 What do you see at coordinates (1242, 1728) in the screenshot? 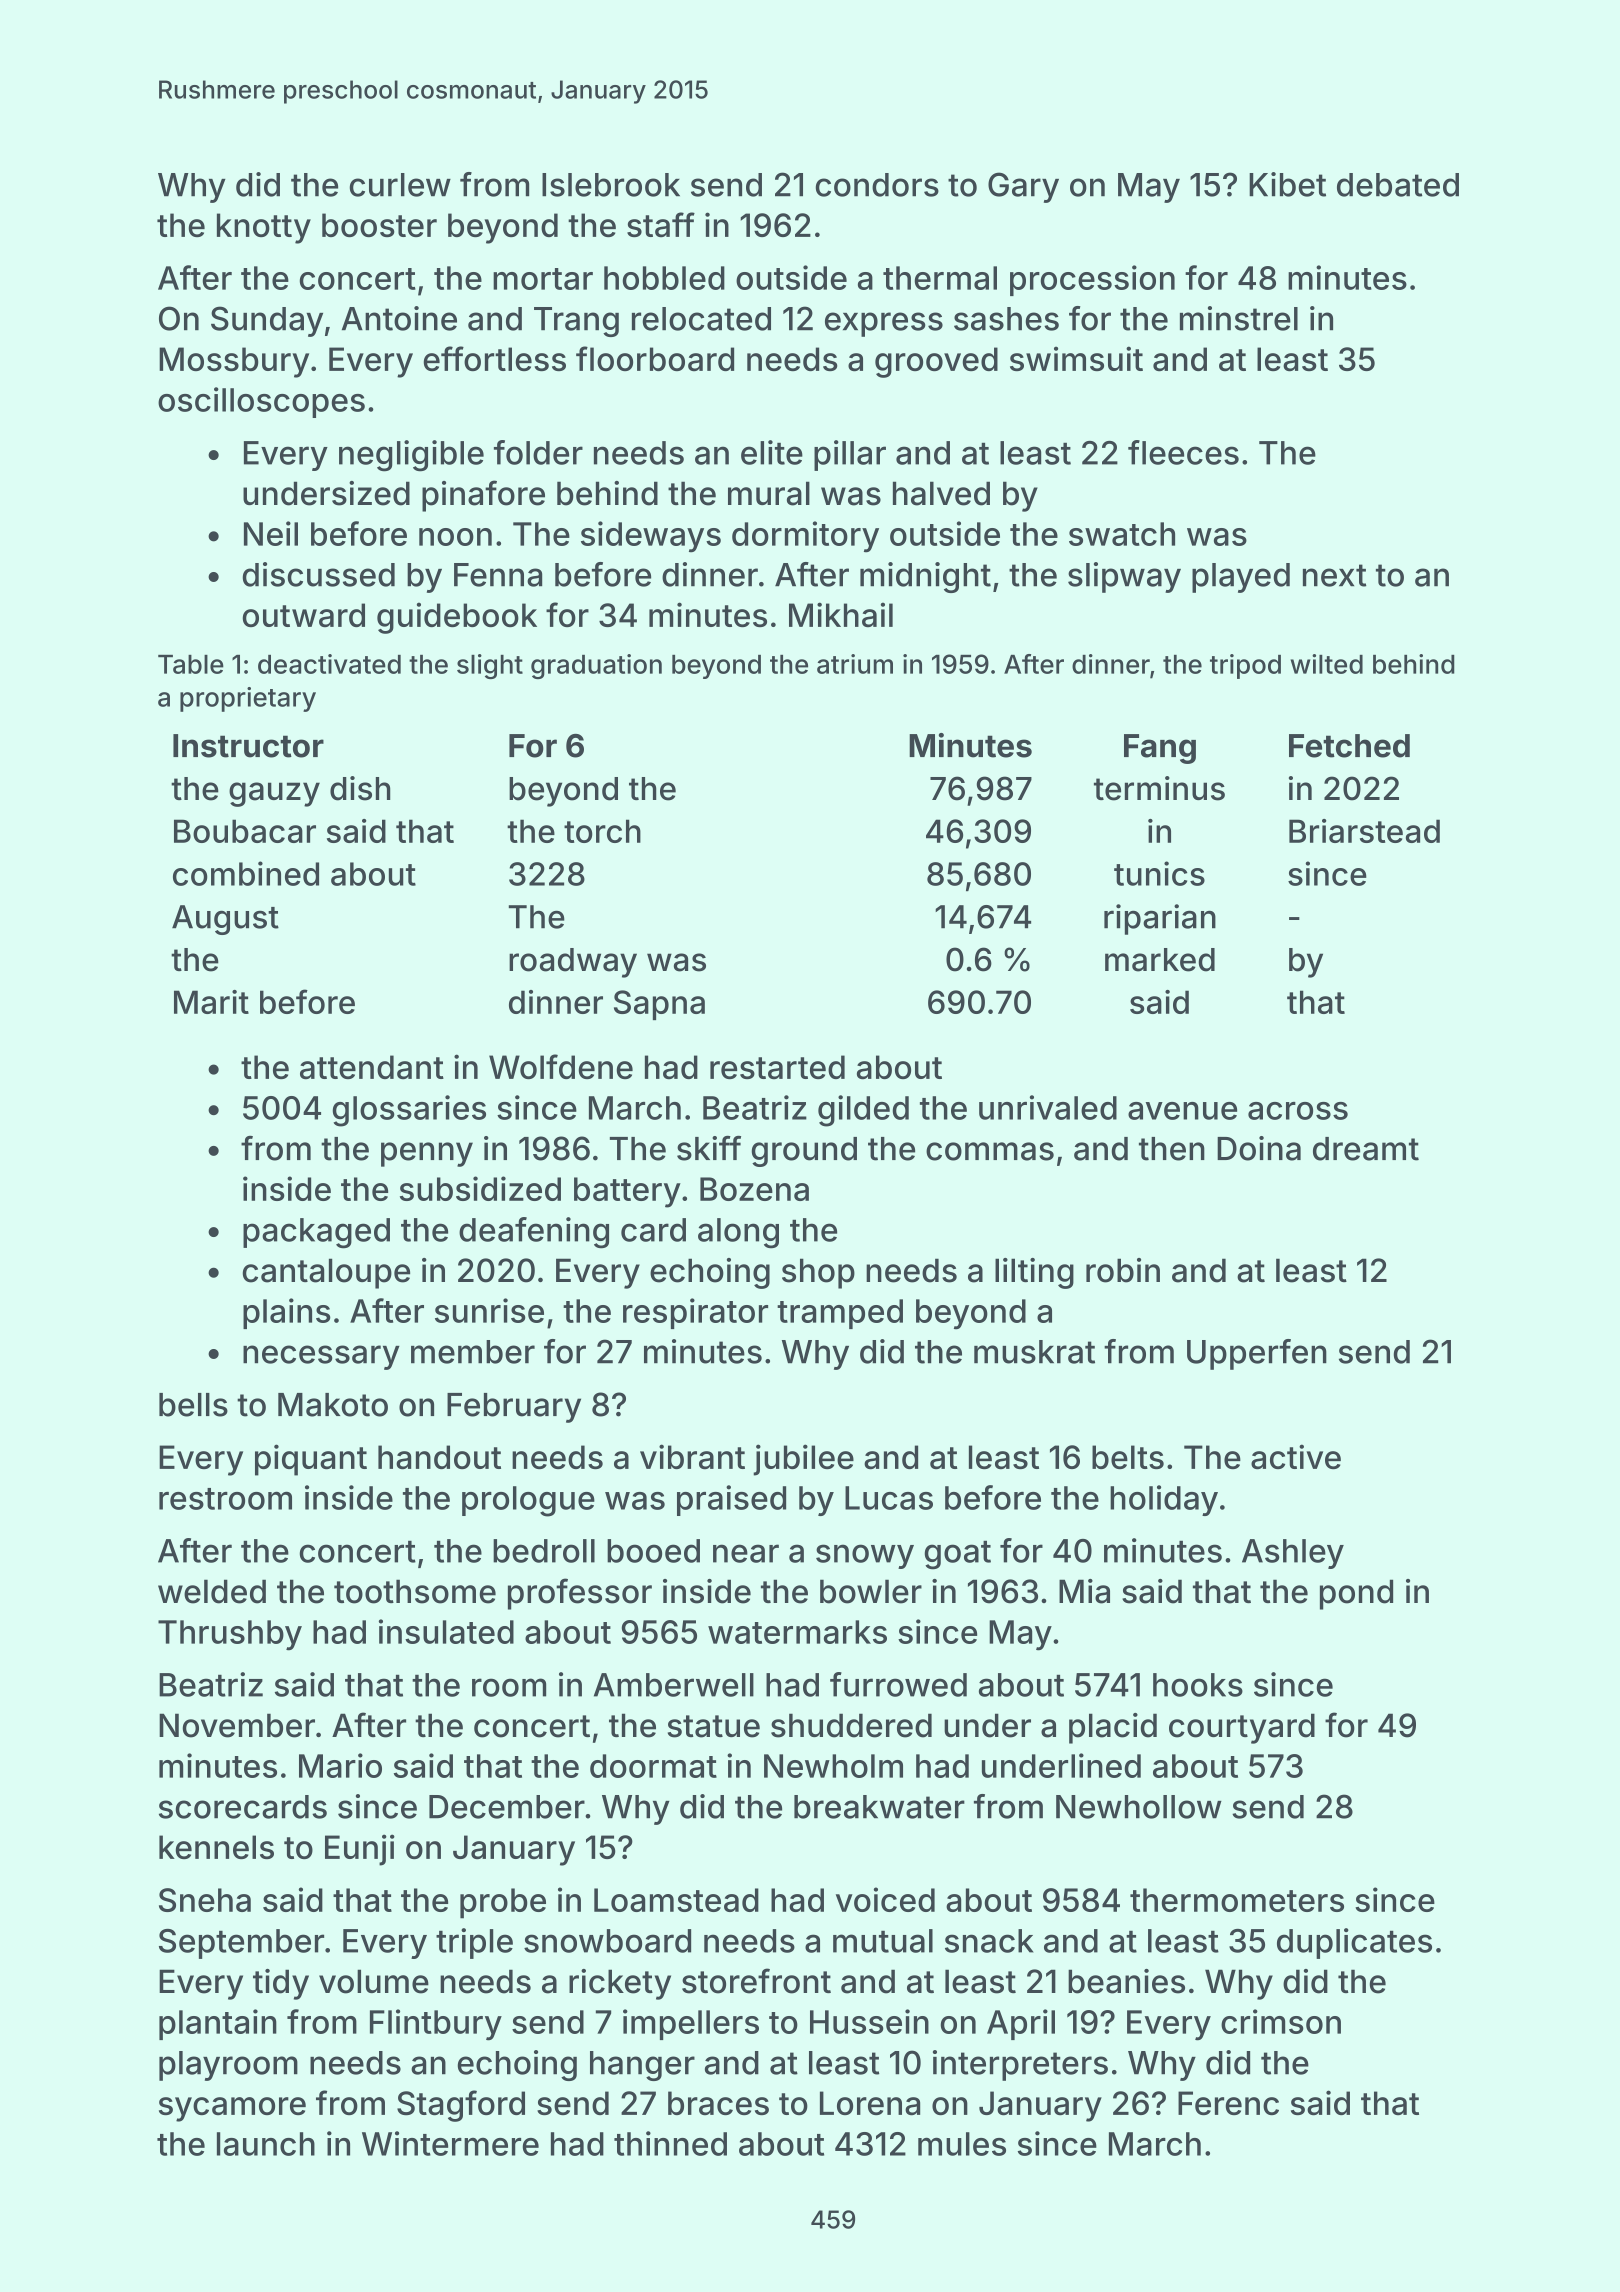
I see `courtyard` at bounding box center [1242, 1728].
